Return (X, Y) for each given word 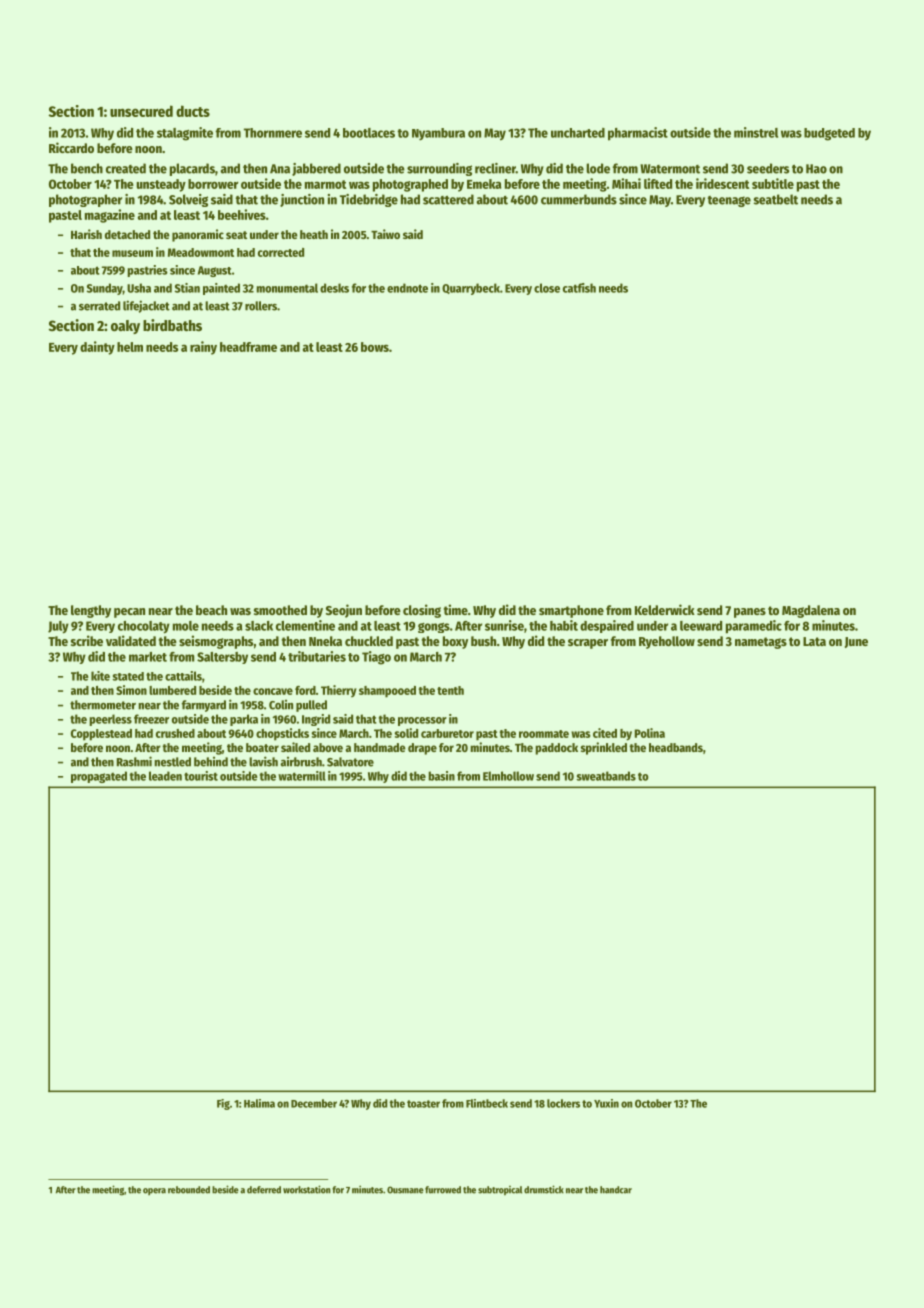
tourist (201, 776)
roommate (544, 734)
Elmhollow (508, 776)
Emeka (484, 184)
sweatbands (606, 776)
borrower (213, 184)
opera (154, 1191)
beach (211, 610)
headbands (676, 747)
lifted (658, 183)
